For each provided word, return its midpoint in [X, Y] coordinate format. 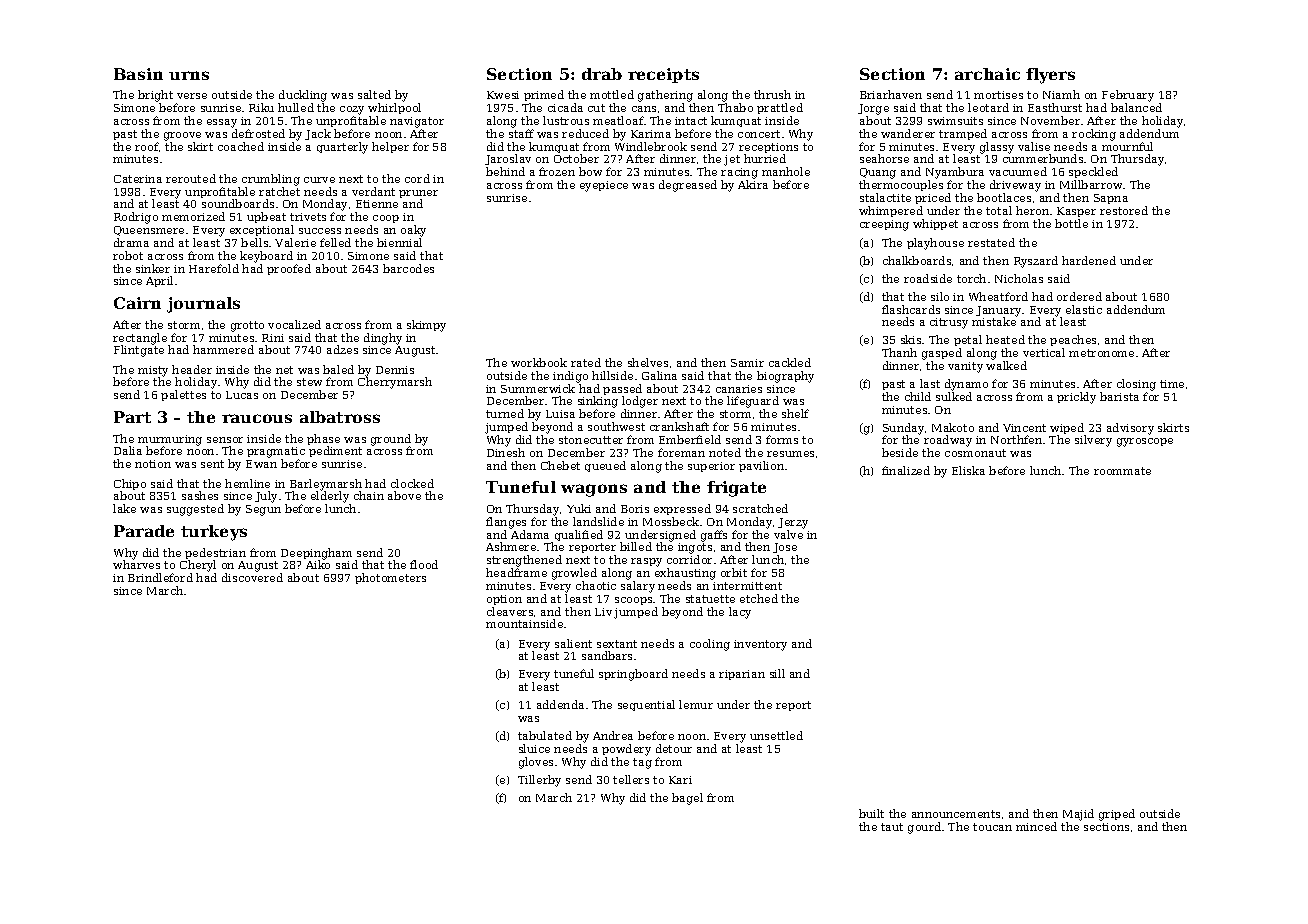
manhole [786, 171]
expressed [682, 509]
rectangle [140, 339]
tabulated [545, 735]
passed [622, 389]
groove [182, 136]
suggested [195, 510]
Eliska [968, 470]
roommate [1122, 471]
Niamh [1061, 94]
